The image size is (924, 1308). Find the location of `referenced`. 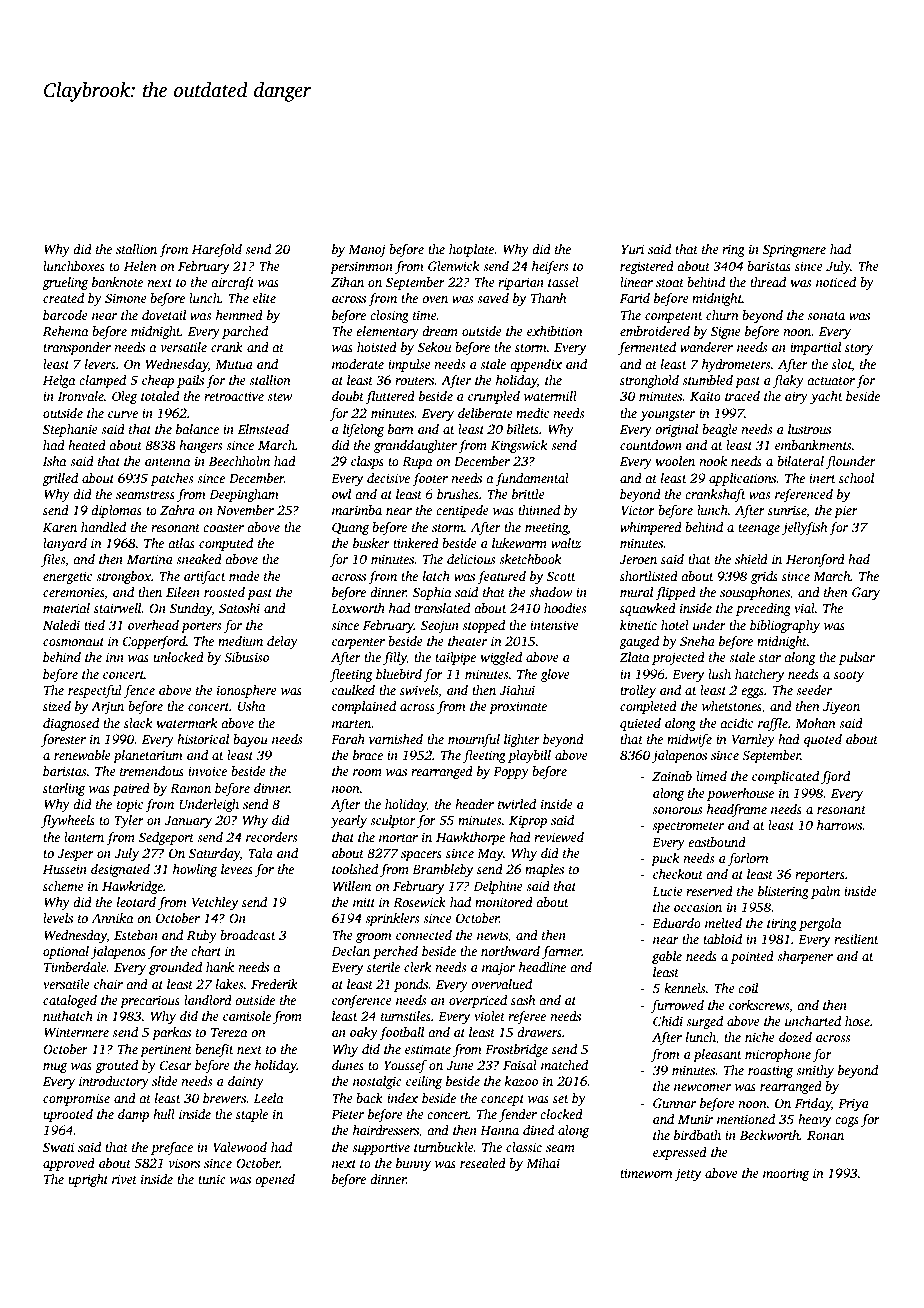

referenced is located at coordinates (804, 495).
